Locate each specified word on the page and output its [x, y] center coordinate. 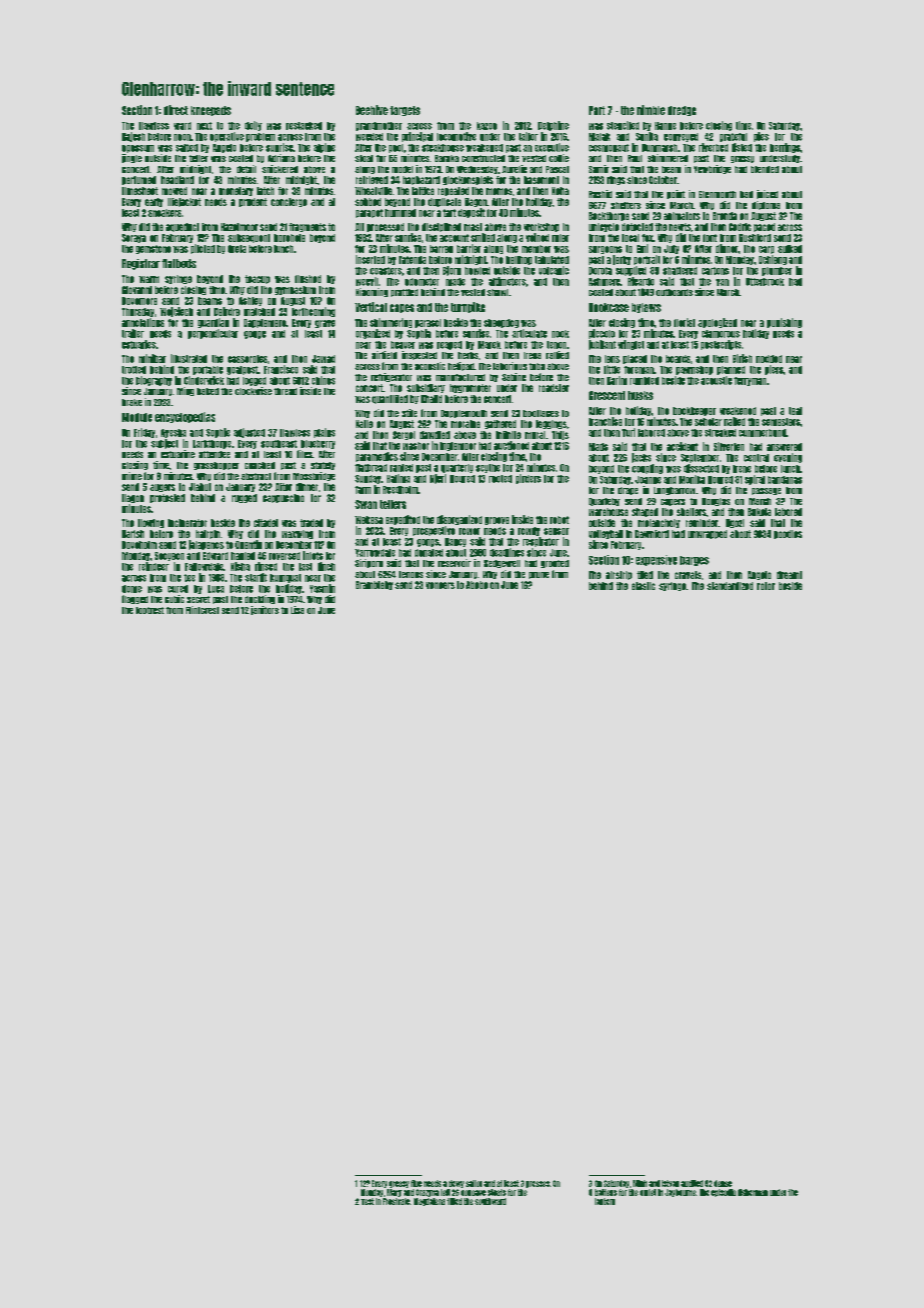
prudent [253, 202]
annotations [143, 322]
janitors [265, 610]
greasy [399, 1184]
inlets [313, 555]
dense [723, 1183]
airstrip [619, 575]
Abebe [477, 585]
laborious [510, 366]
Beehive [372, 110]
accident [682, 446]
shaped [645, 512]
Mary [394, 1193]
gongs [428, 543]
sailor [474, 1183]
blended [765, 169]
